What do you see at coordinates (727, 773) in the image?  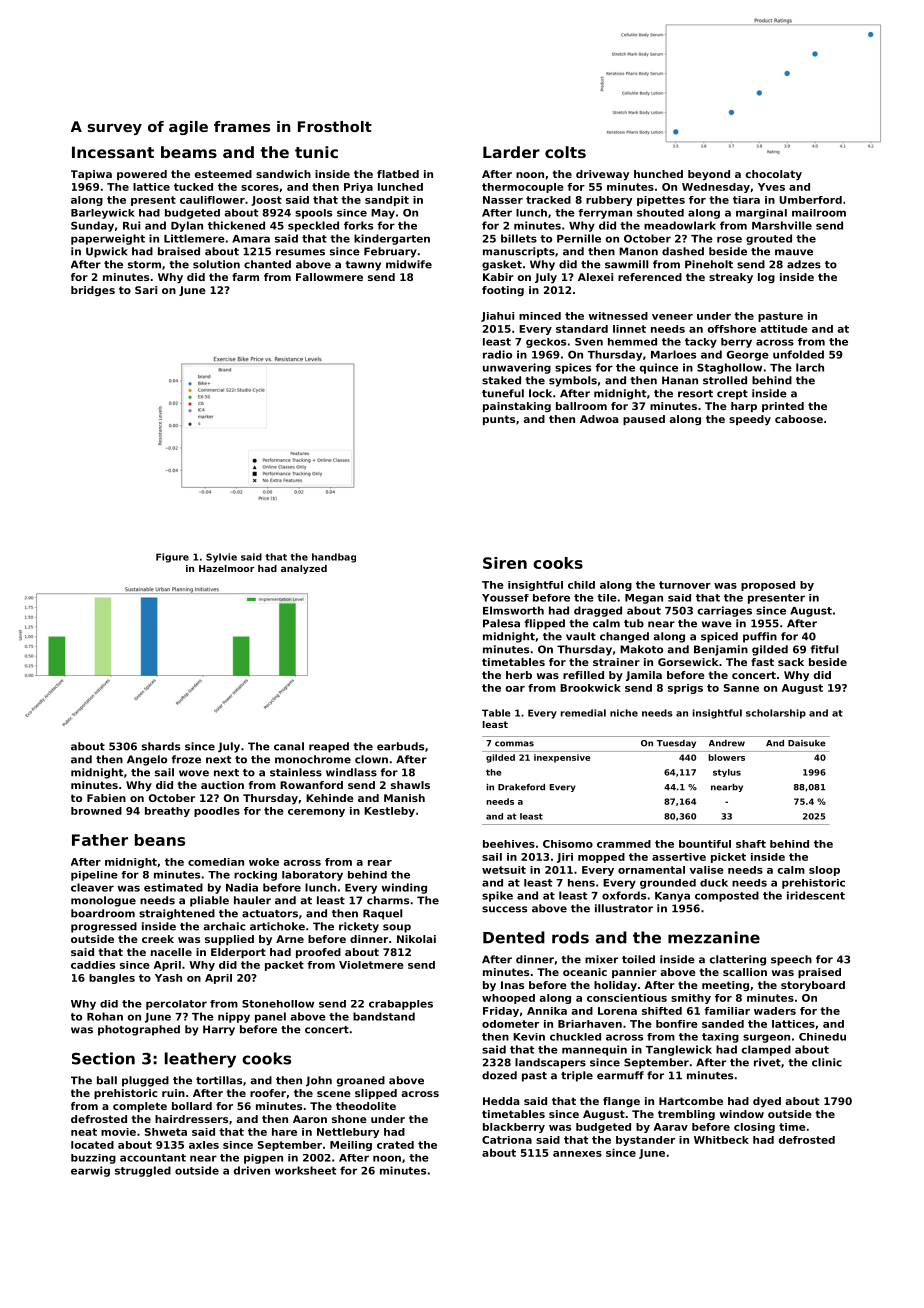 I see `stylus` at bounding box center [727, 773].
